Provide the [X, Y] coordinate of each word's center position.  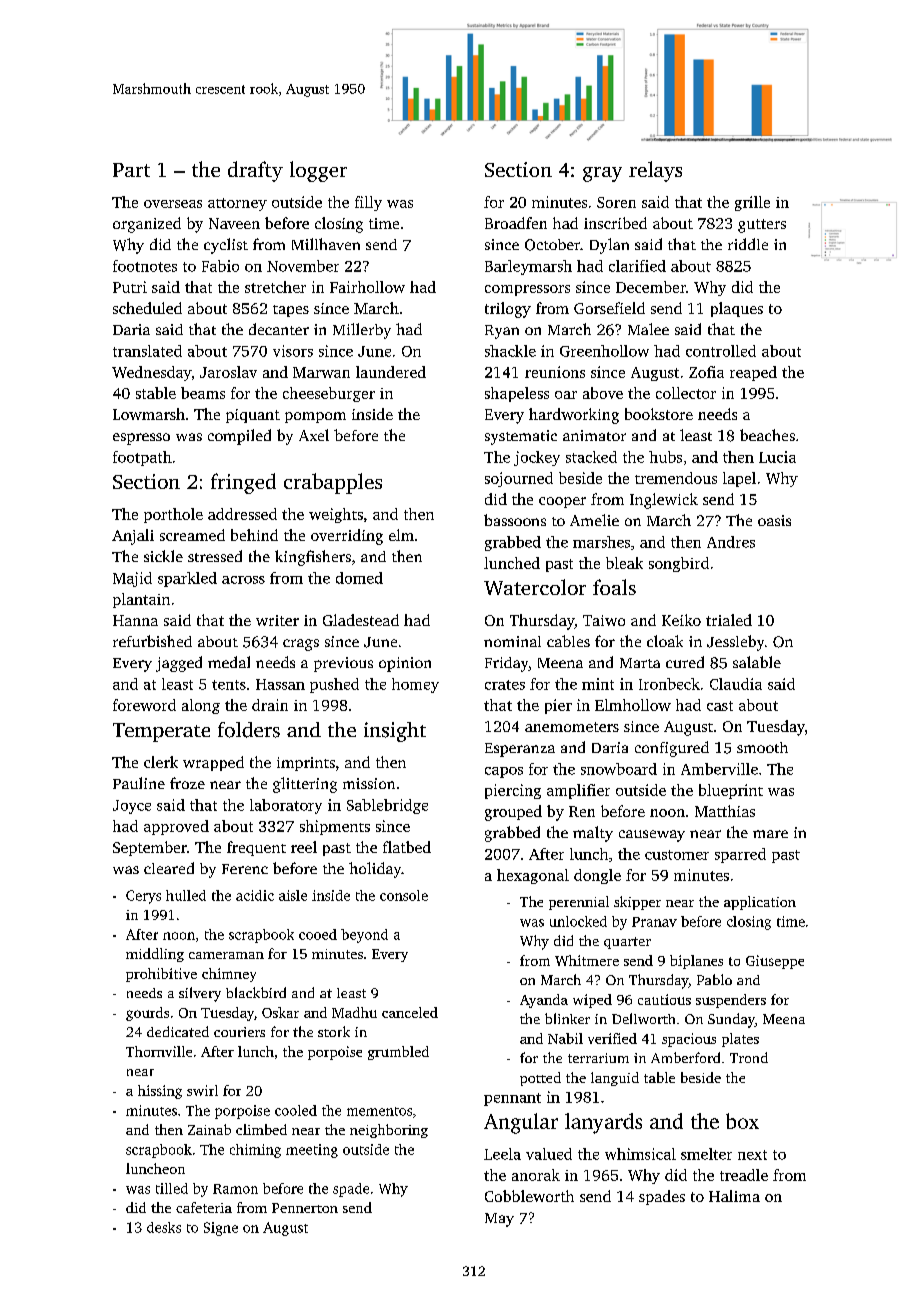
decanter [279, 329]
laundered [391, 372]
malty [593, 834]
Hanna [135, 620]
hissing [160, 1092]
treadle [744, 1175]
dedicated [178, 1031]
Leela [502, 1154]
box [742, 1121]
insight [395, 732]
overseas [173, 204]
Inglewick [664, 501]
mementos [379, 1111]
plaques [737, 309]
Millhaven [326, 244]
